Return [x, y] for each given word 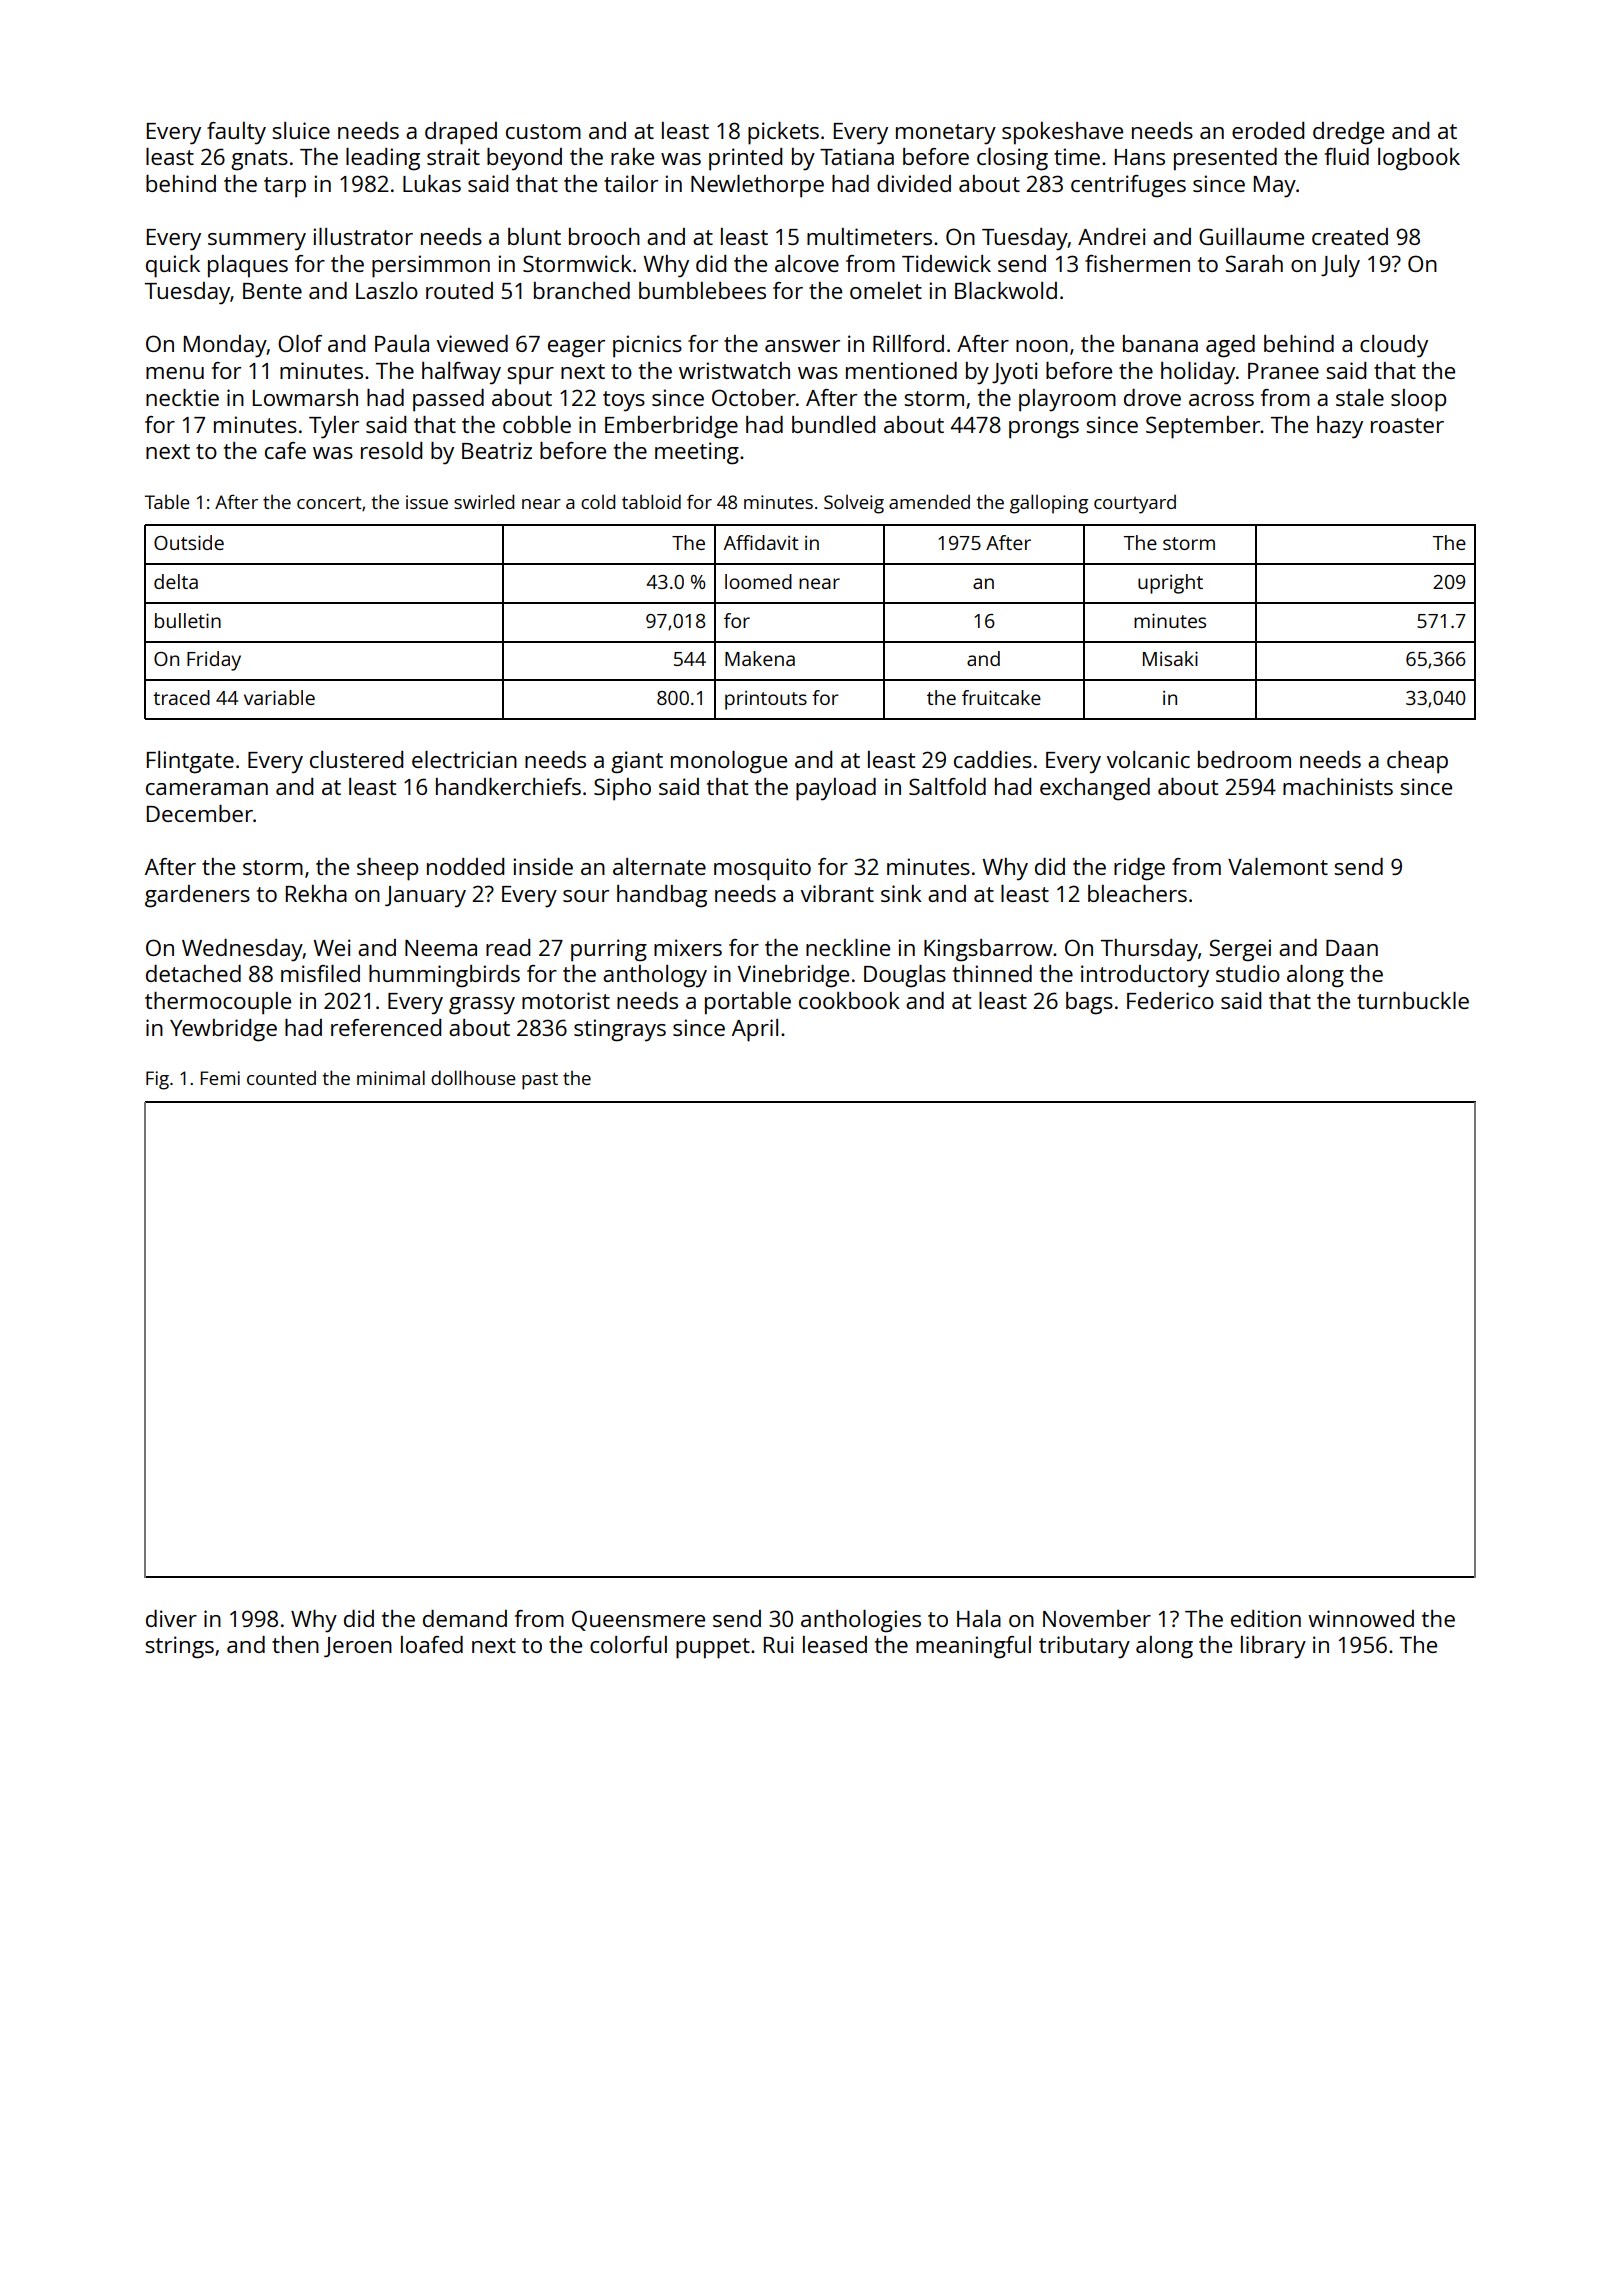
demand [465, 1618]
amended [929, 501]
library [1273, 1647]
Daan [1352, 948]
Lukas [432, 183]
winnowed [1361, 1618]
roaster [1407, 425]
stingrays [620, 1030]
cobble [537, 424]
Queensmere [638, 1620]
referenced [386, 1027]
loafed [432, 1644]
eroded [1268, 130]
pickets [783, 133]
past [540, 1081]
